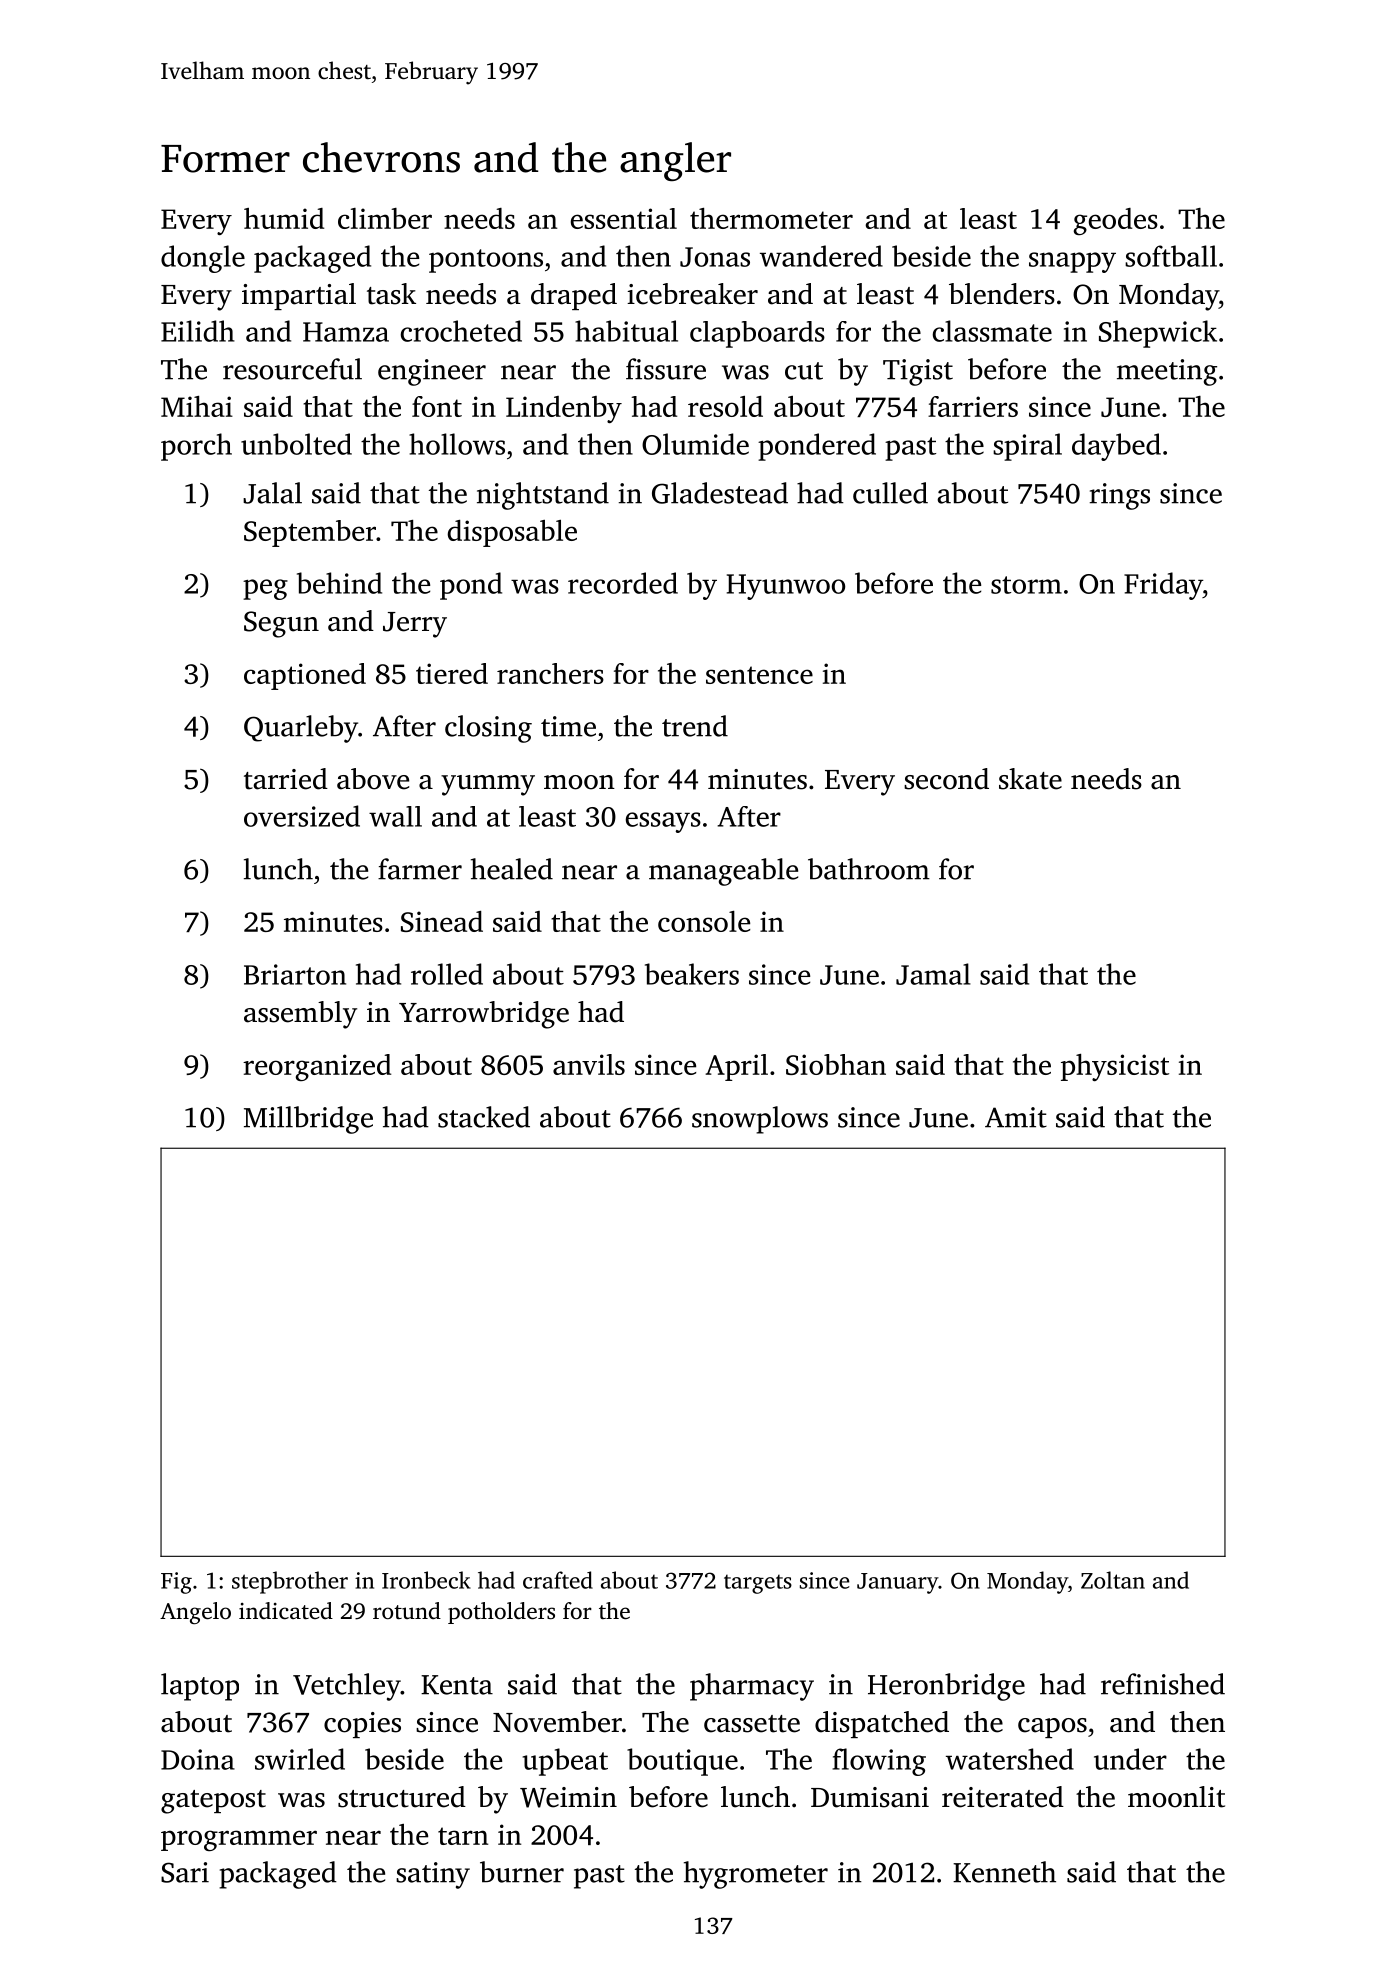  I want to click on targets, so click(758, 1584).
